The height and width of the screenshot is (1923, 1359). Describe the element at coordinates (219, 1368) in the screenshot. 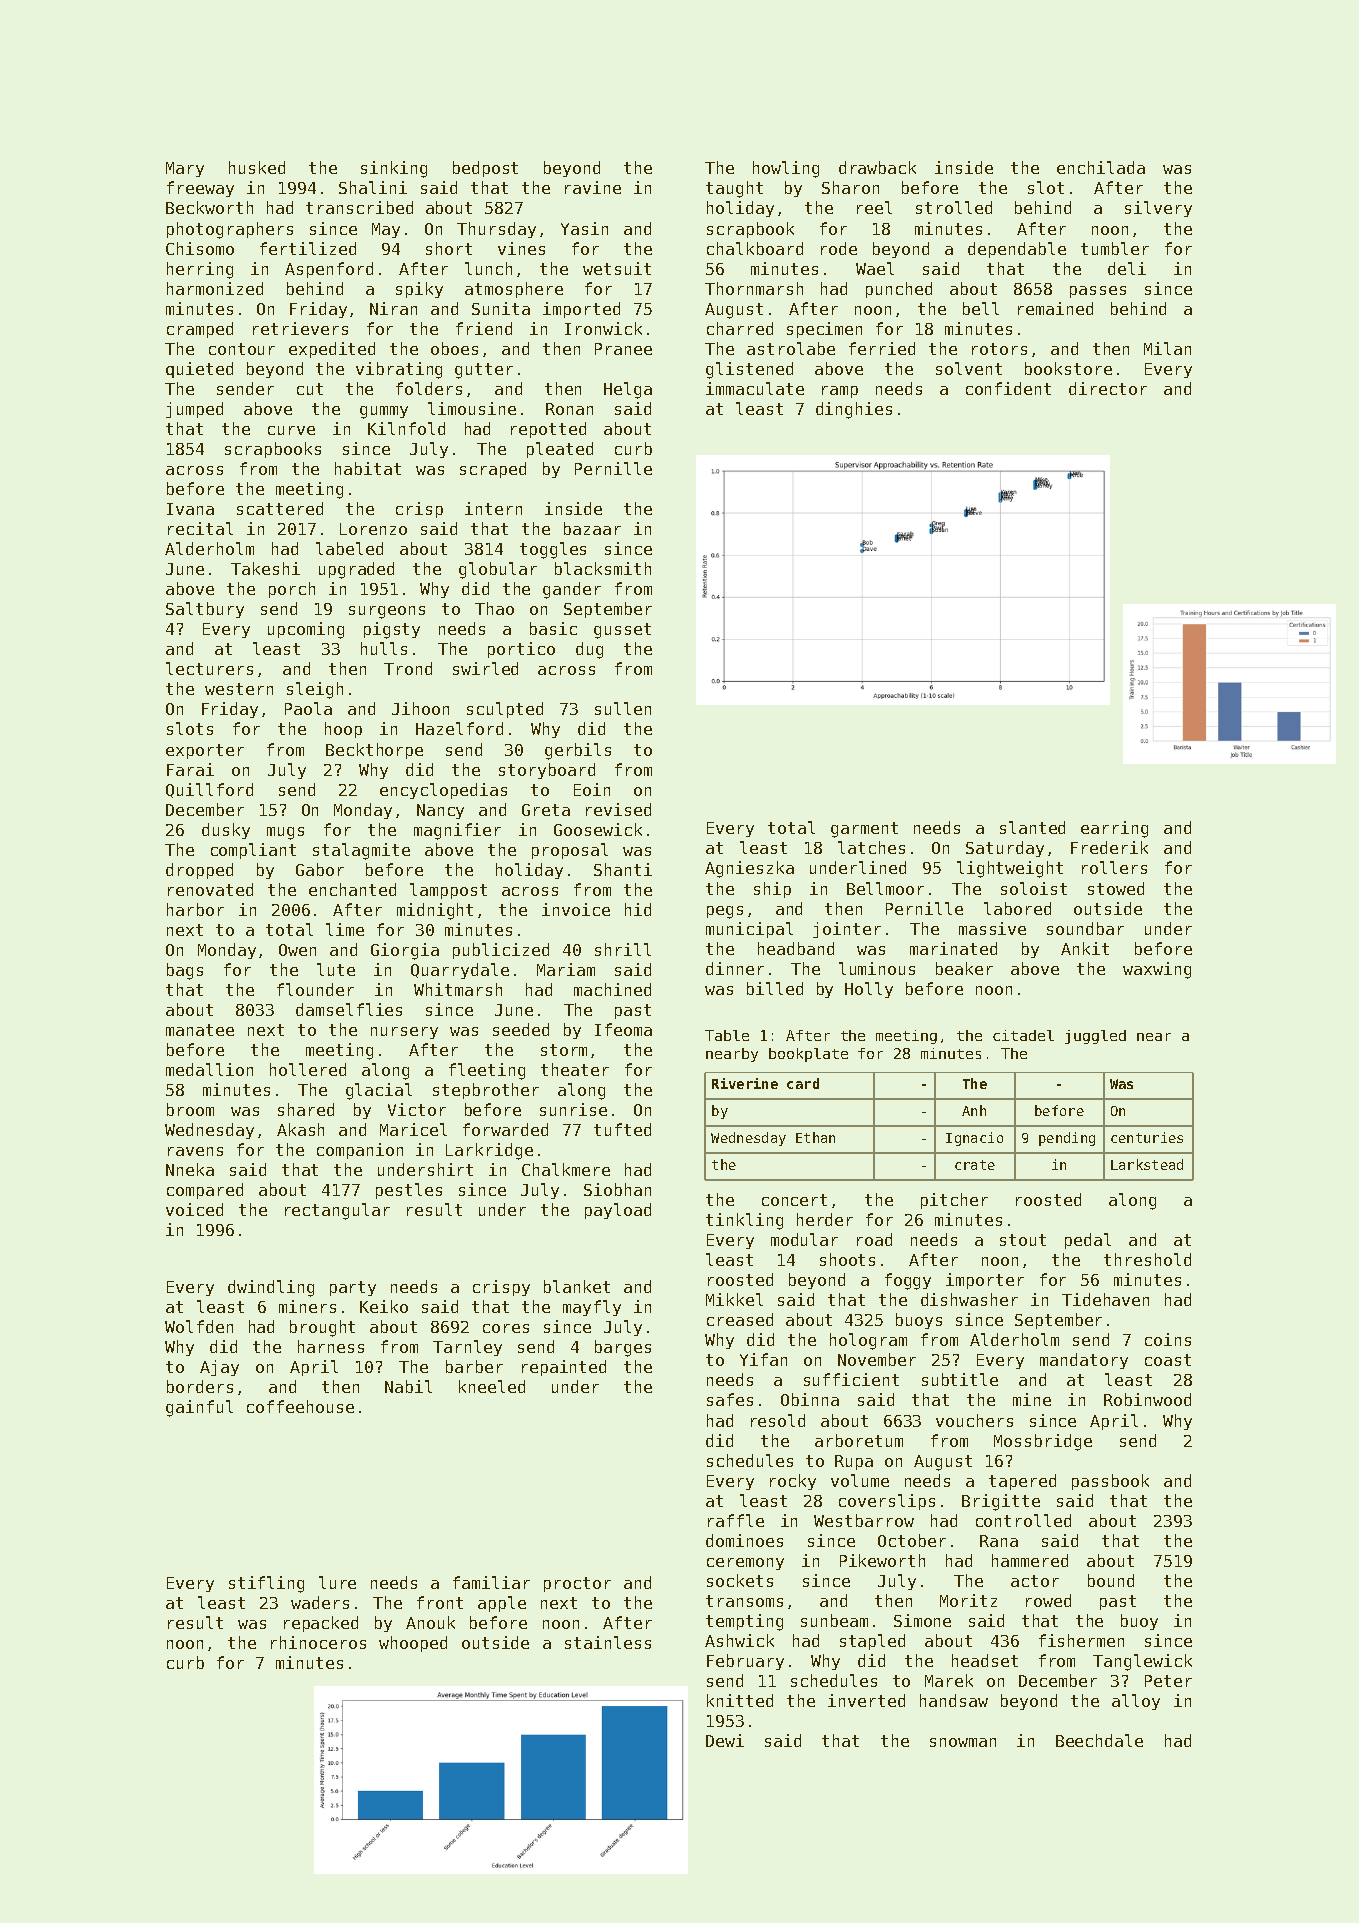

I see `Ajay` at that location.
